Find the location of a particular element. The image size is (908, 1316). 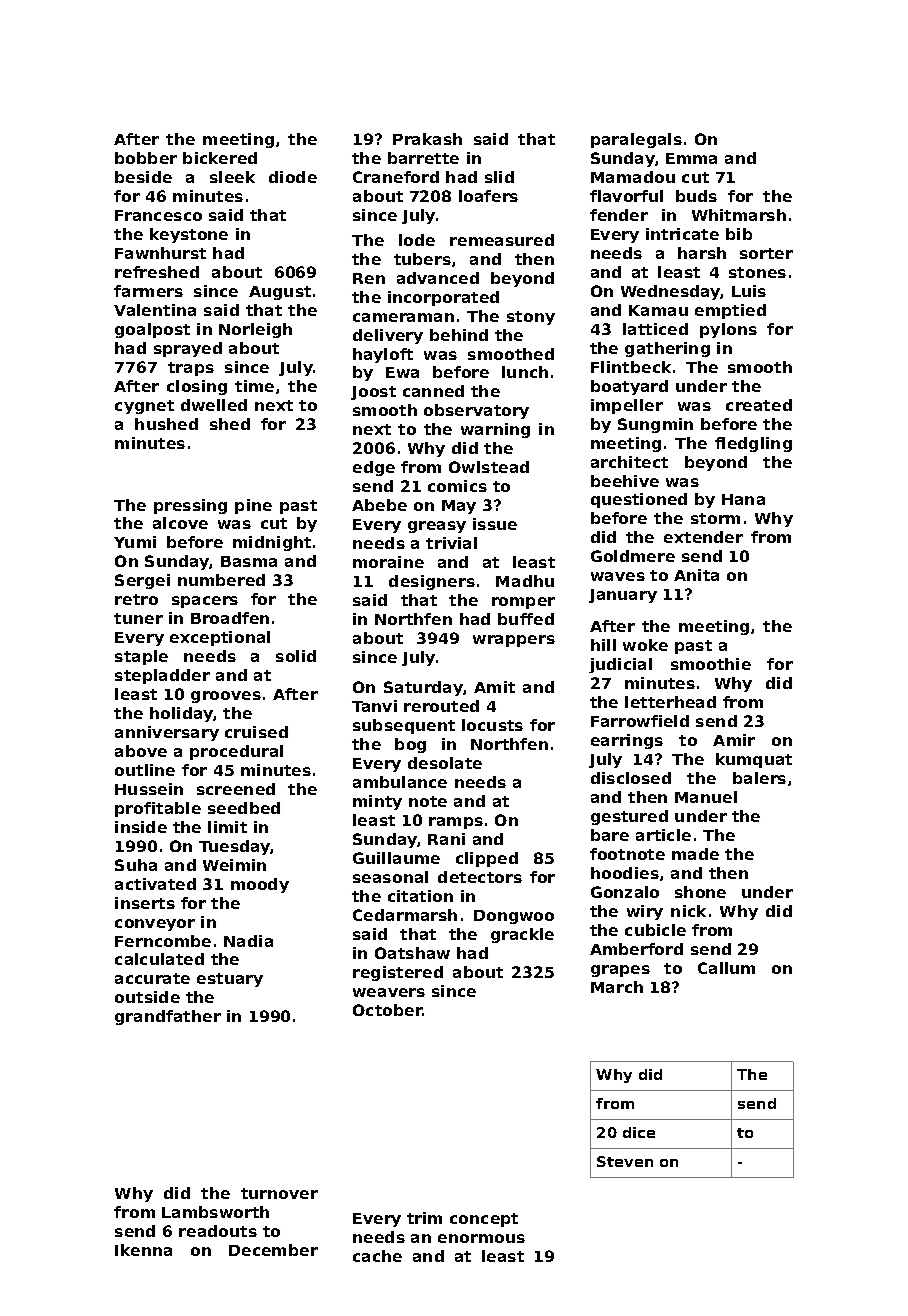

cruised is located at coordinates (256, 732).
